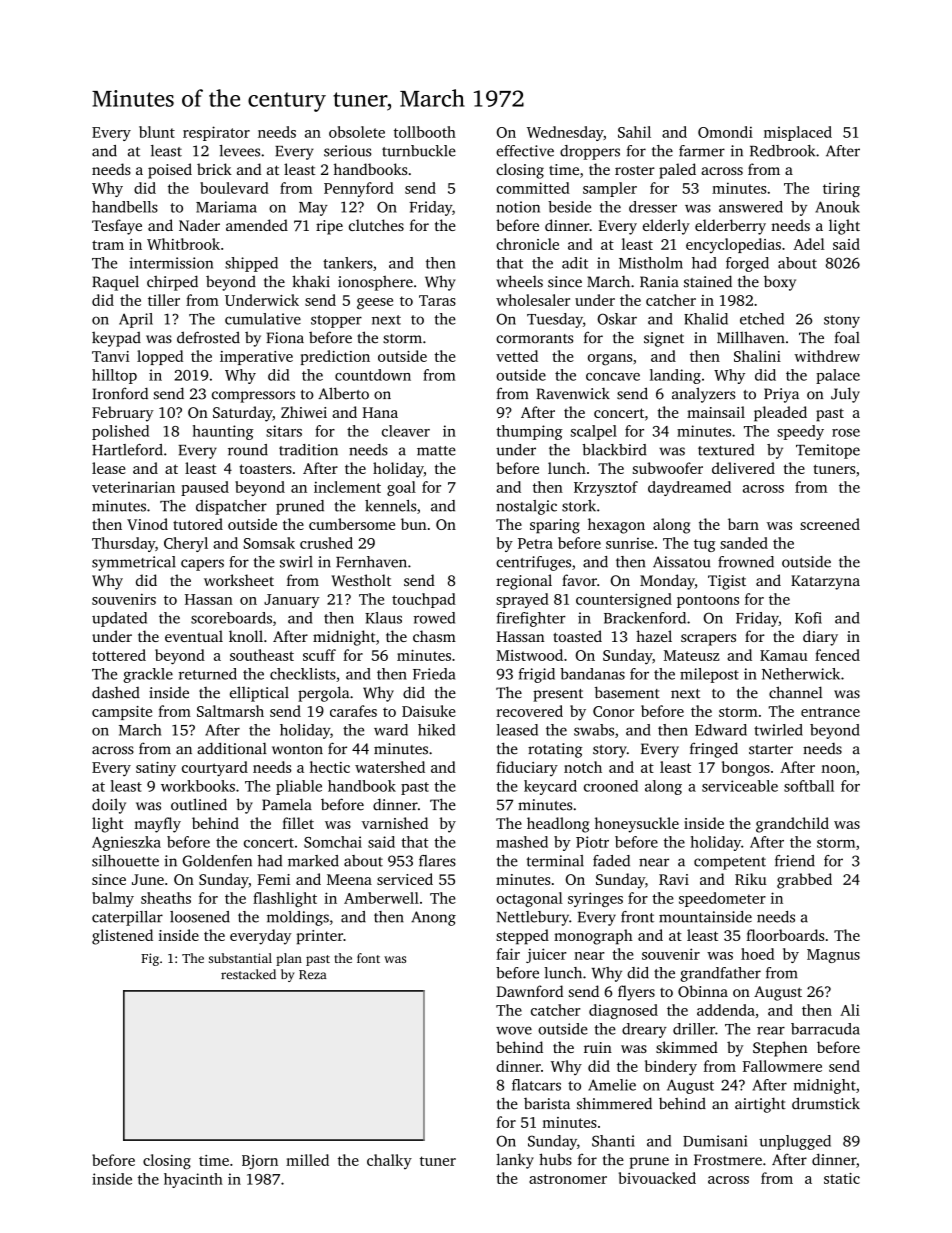 Image resolution: width=952 pixels, height=1233 pixels. What do you see at coordinates (579, 506) in the document?
I see `stork` at bounding box center [579, 506].
